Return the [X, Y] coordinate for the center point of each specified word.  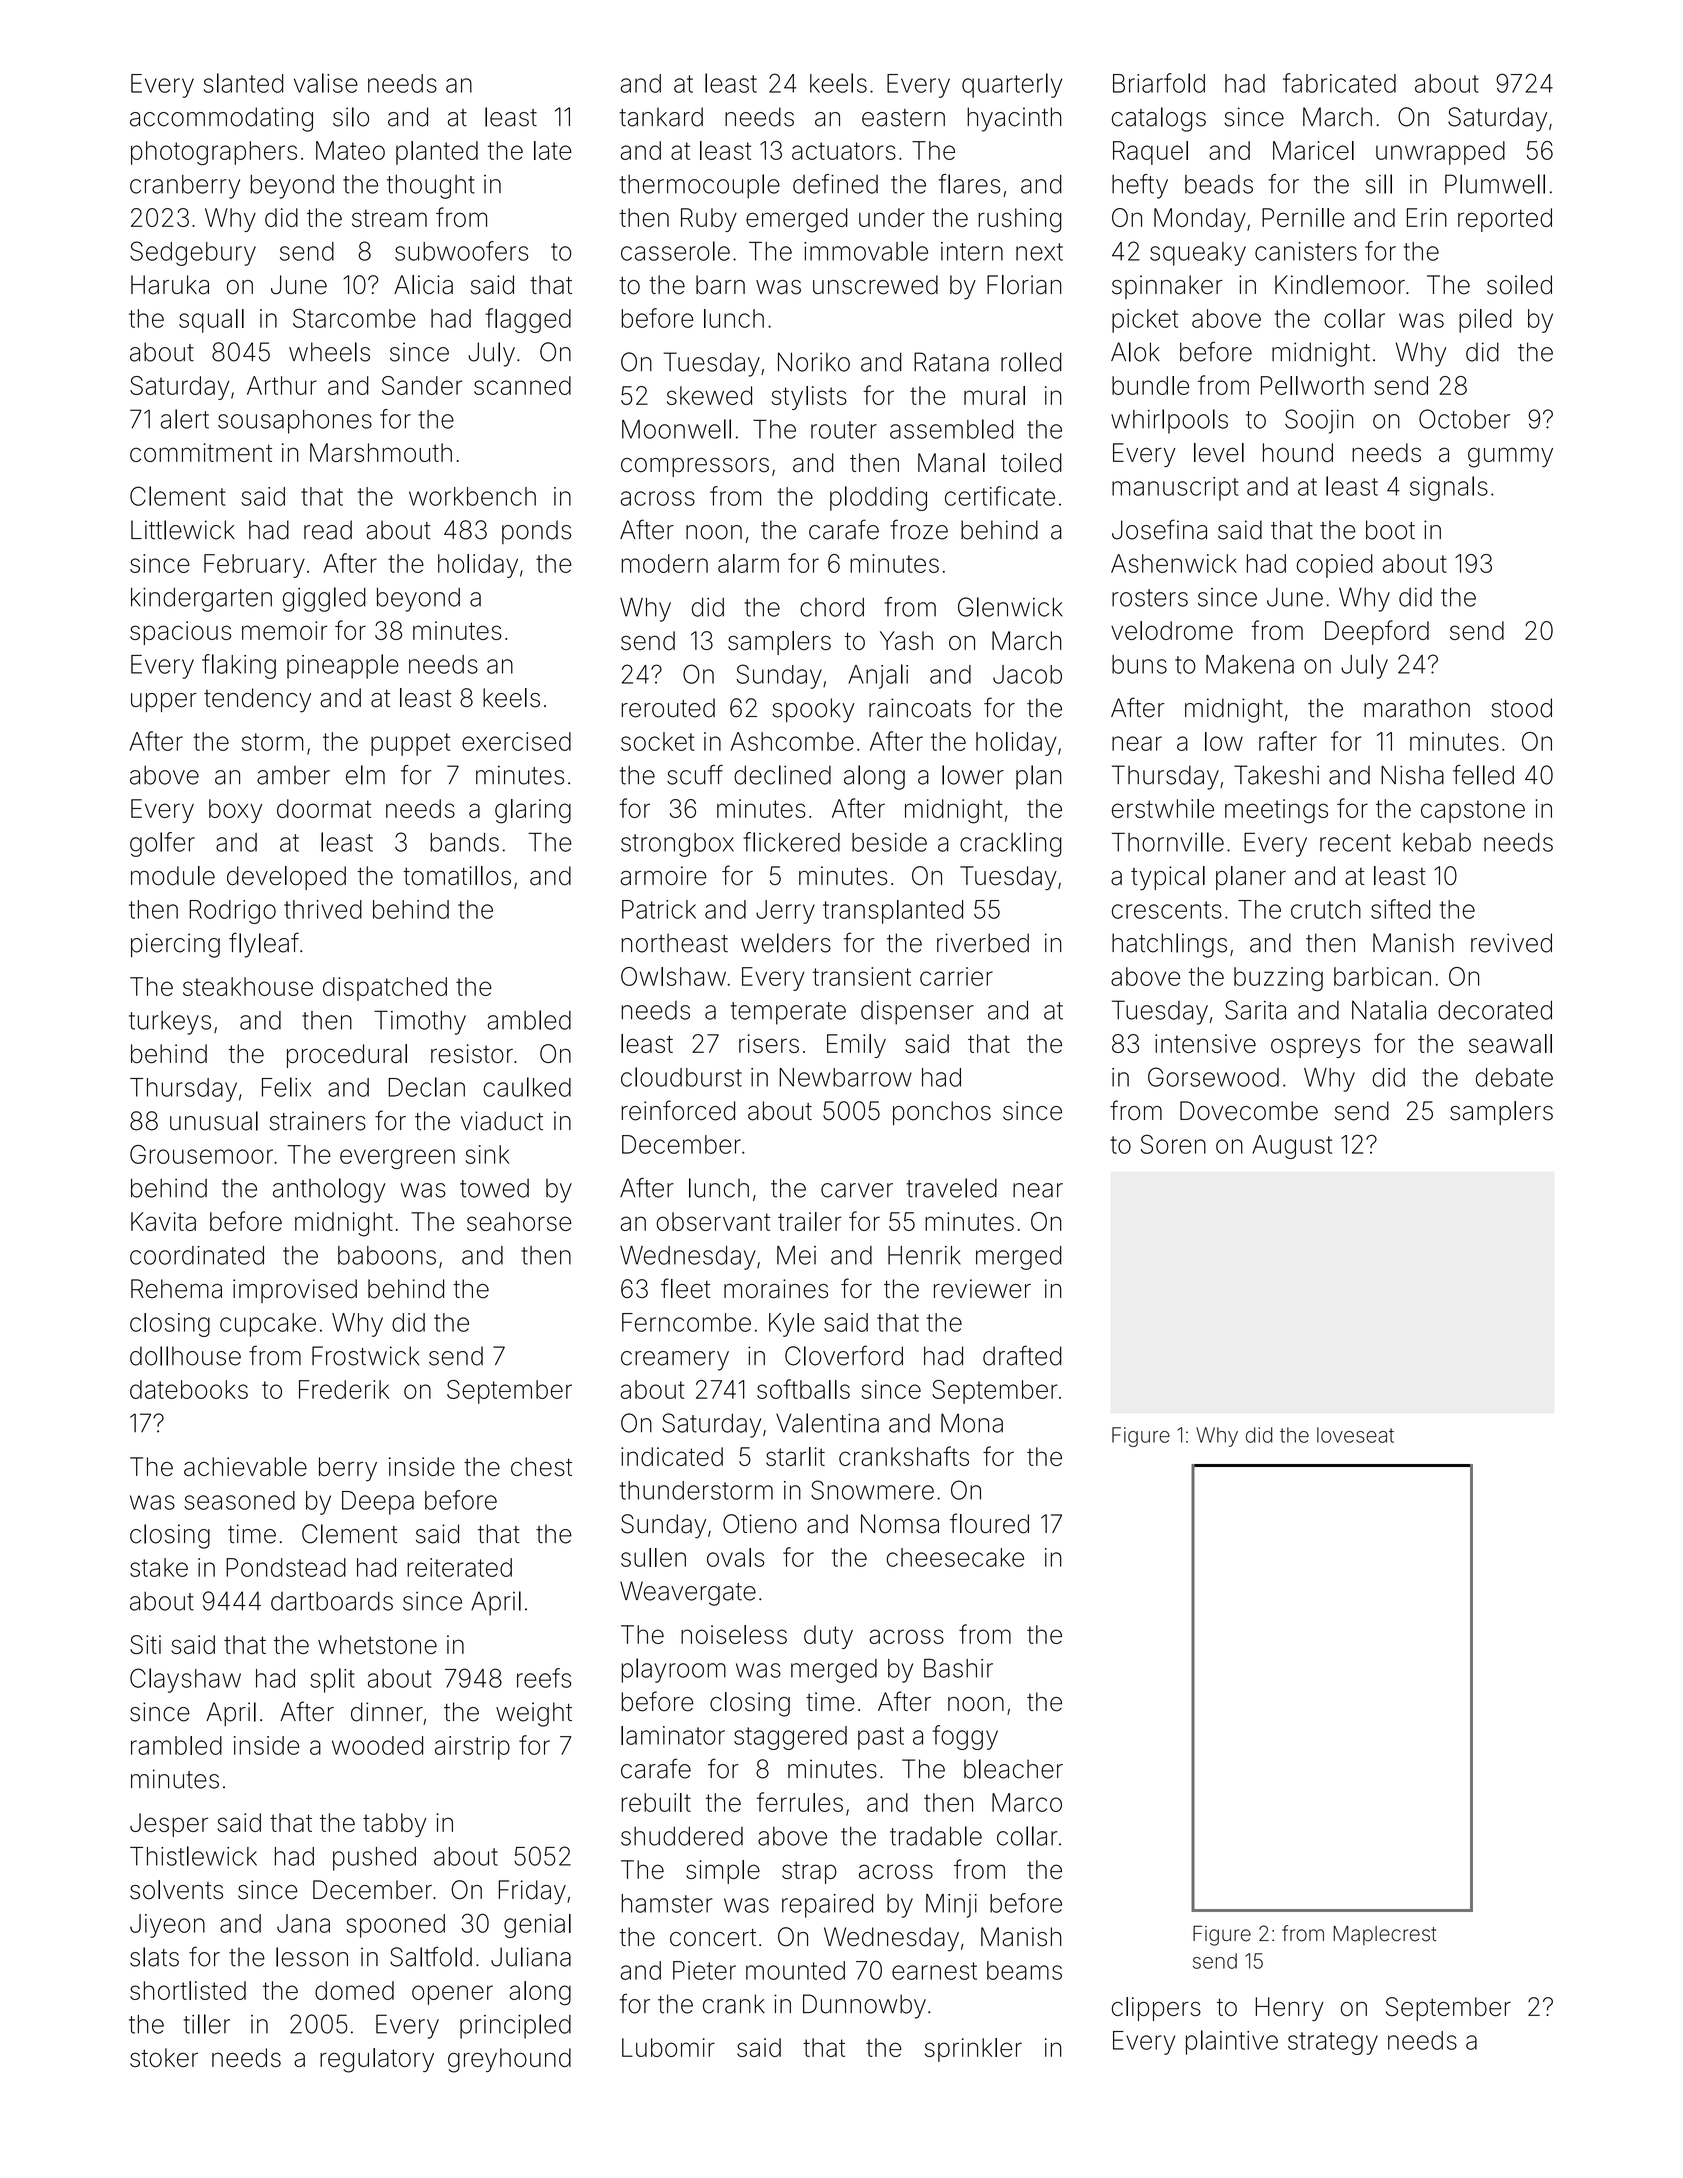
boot [1390, 530]
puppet [410, 744]
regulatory [377, 2060]
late [553, 150]
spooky [813, 710]
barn [720, 285]
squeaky [1198, 254]
